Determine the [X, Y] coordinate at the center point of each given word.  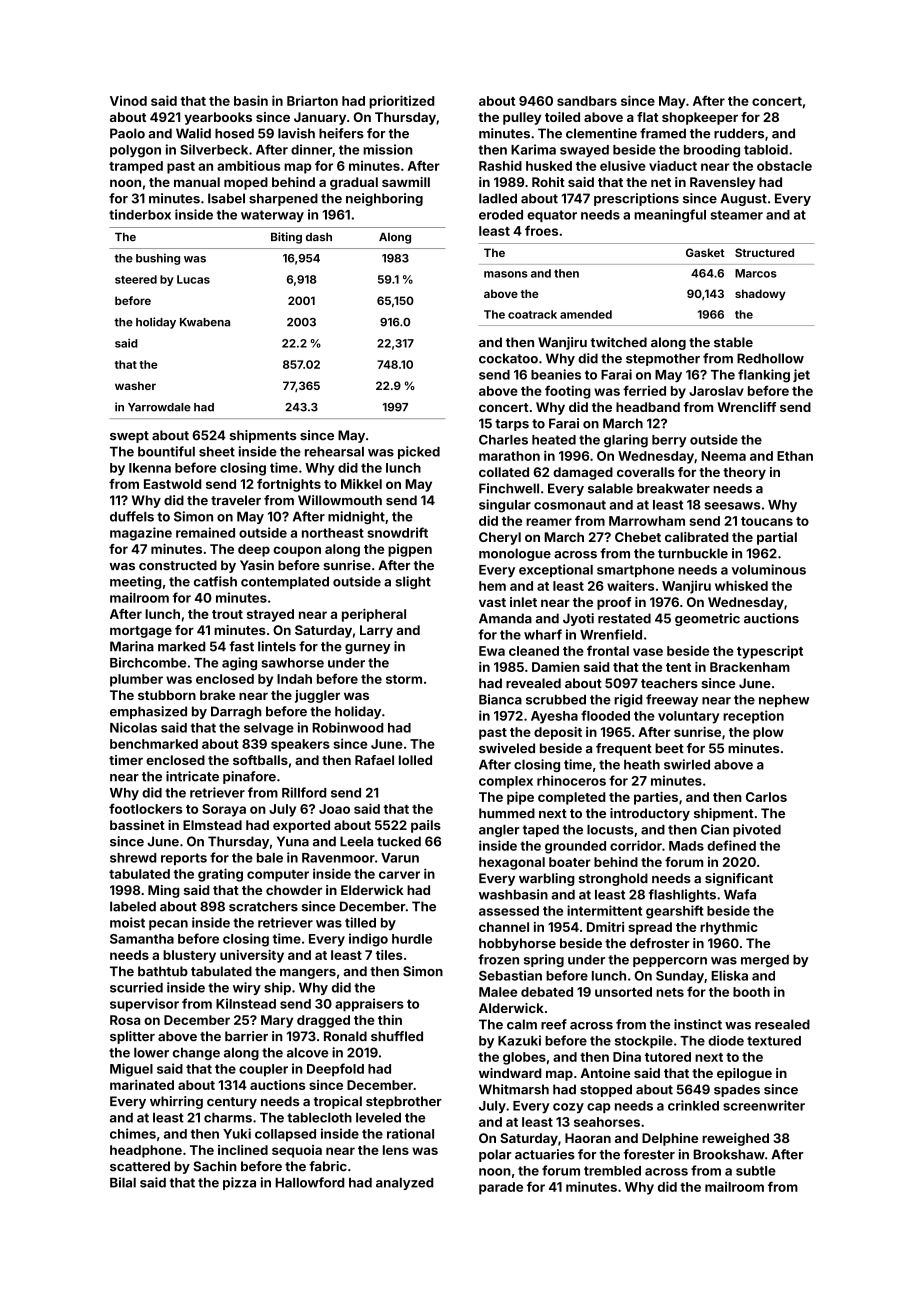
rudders [739, 133]
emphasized [148, 712]
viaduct [673, 165]
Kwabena [205, 322]
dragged [323, 1021]
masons [506, 274]
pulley [522, 118]
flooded [605, 715]
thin [390, 1020]
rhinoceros [571, 780]
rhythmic [729, 928]
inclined [243, 1150]
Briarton [312, 100]
